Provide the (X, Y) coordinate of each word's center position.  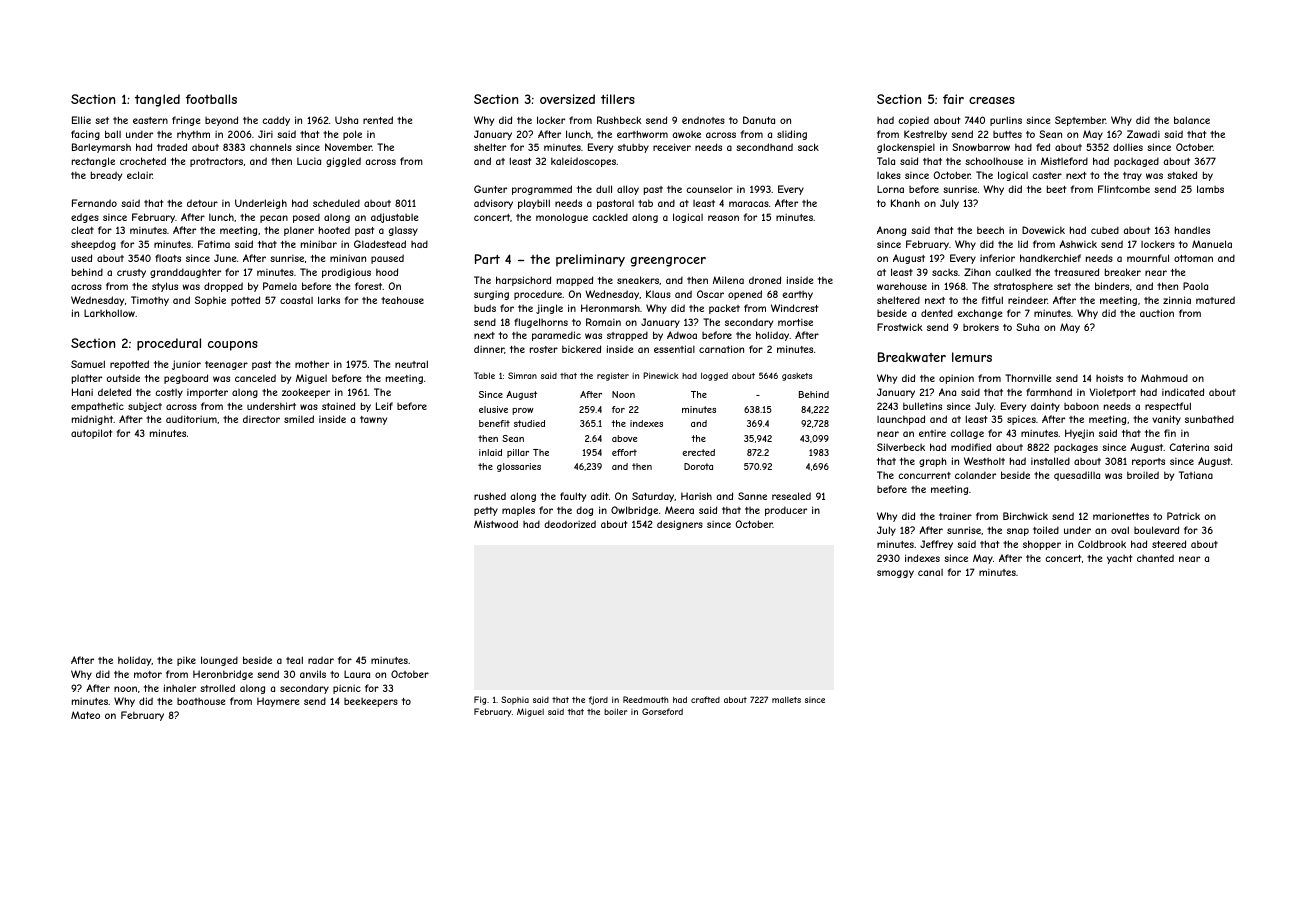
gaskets (797, 377)
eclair (140, 175)
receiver (672, 147)
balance (1192, 120)
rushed (490, 496)
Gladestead (380, 244)
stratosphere (1023, 287)
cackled (610, 217)
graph (933, 462)
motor (148, 674)
